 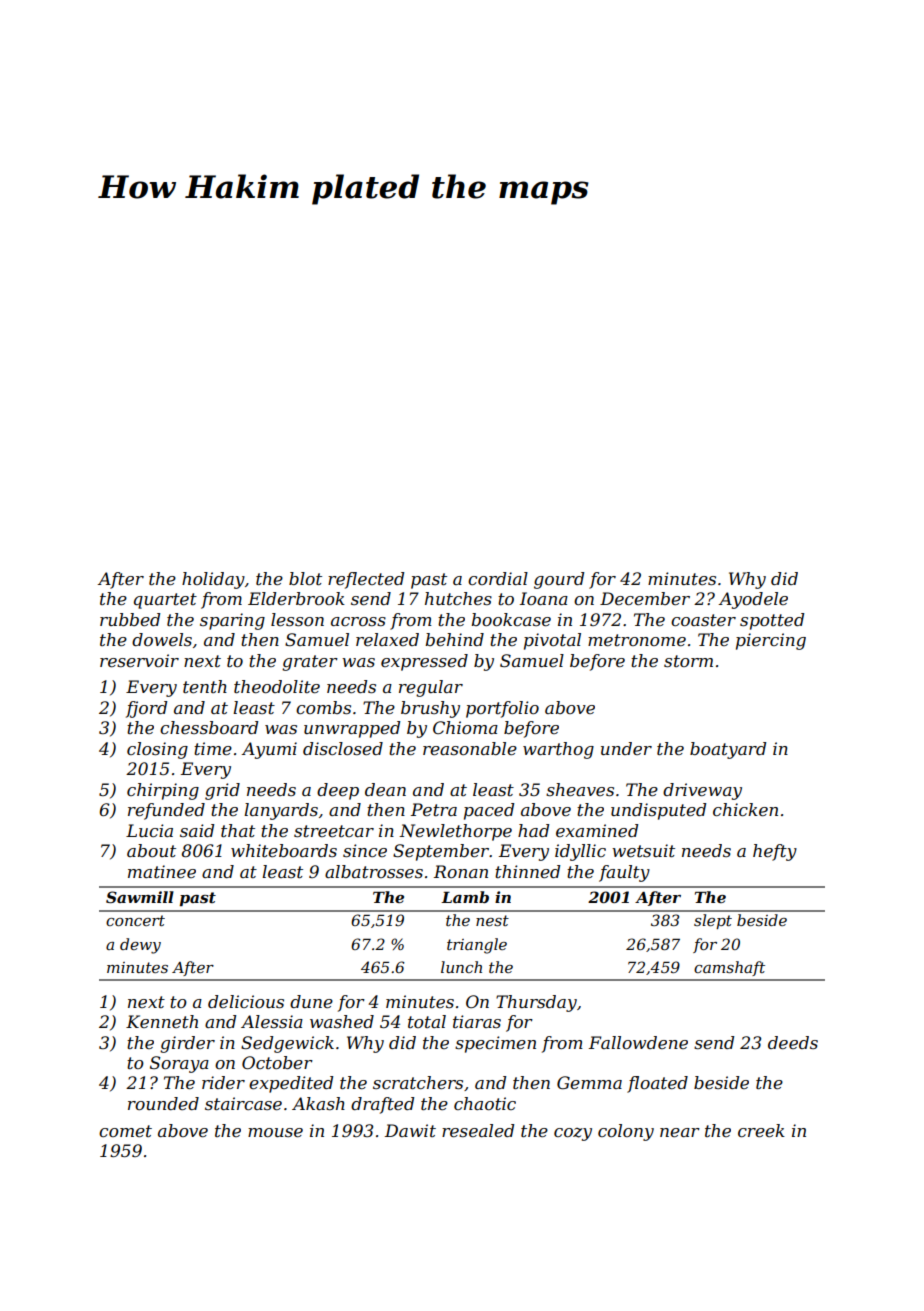 I want to click on about, so click(x=151, y=850).
